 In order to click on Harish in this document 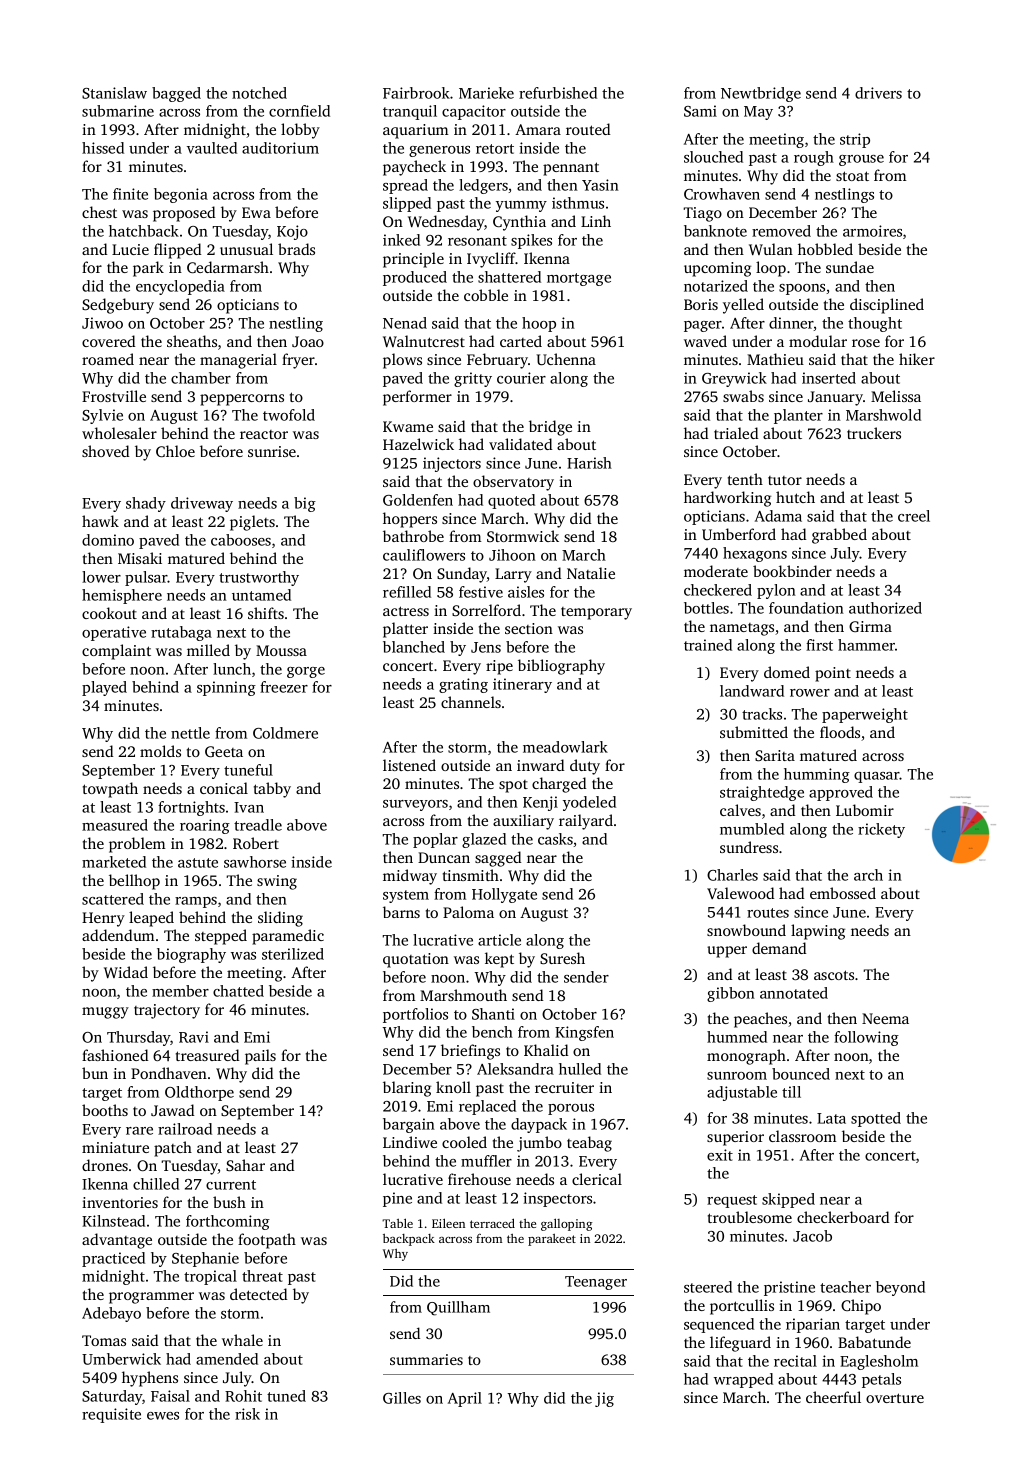, I will do `click(589, 463)`.
